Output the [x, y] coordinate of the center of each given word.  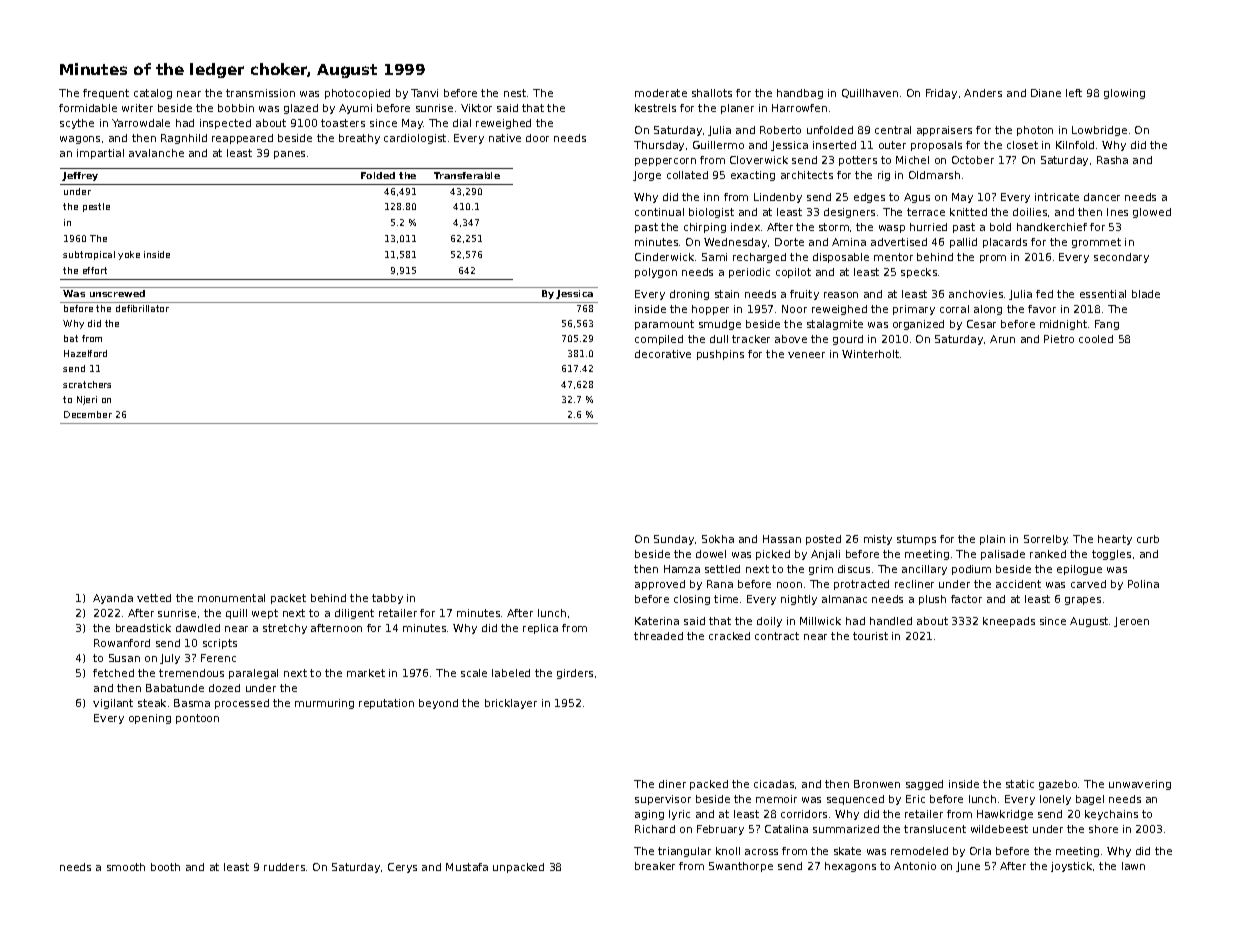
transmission [260, 93]
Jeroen [1131, 622]
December [88, 414]
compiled [659, 340]
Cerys [402, 868]
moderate [661, 93]
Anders [983, 93]
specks [919, 273]
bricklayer [511, 704]
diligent [354, 614]
